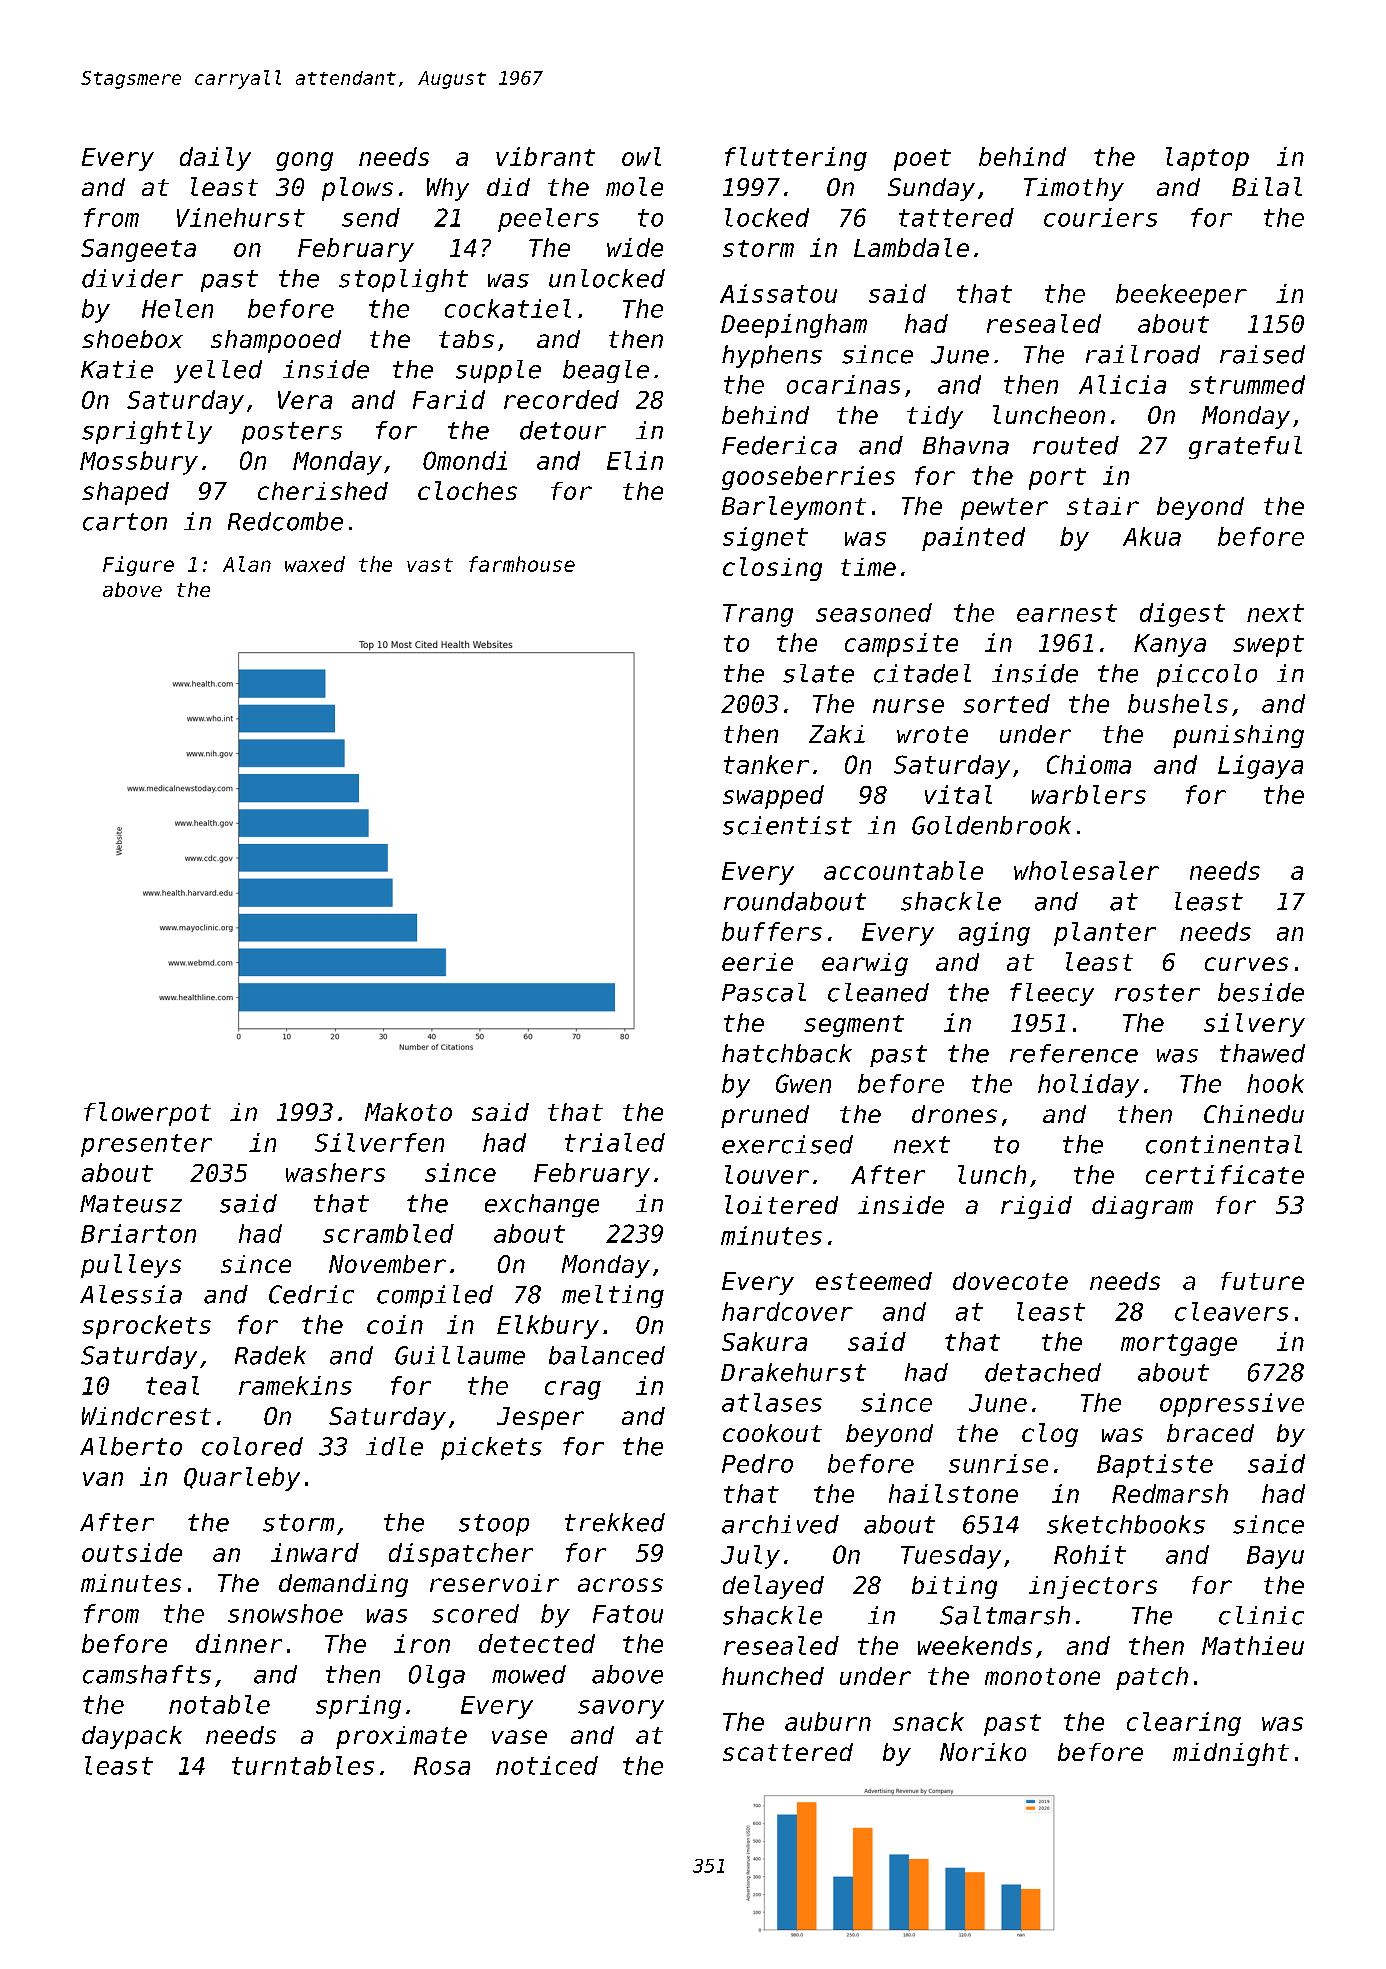  Describe the element at coordinates (641, 156) in the screenshot. I see `owl` at that location.
